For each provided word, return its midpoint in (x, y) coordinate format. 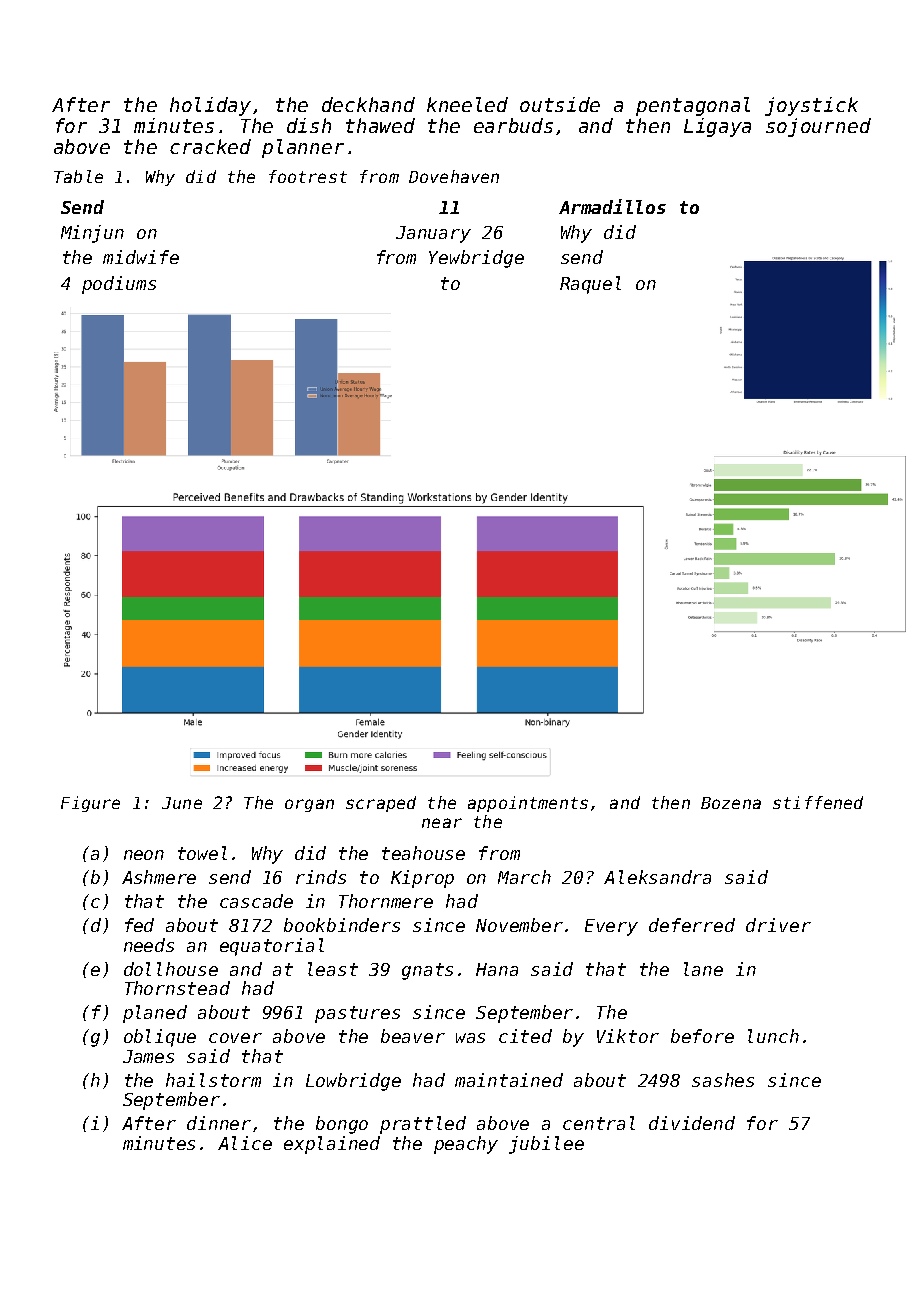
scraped (381, 804)
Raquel (590, 285)
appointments (528, 804)
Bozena (731, 803)
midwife (141, 257)
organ (309, 805)
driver (778, 925)
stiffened (818, 802)
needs (149, 945)
